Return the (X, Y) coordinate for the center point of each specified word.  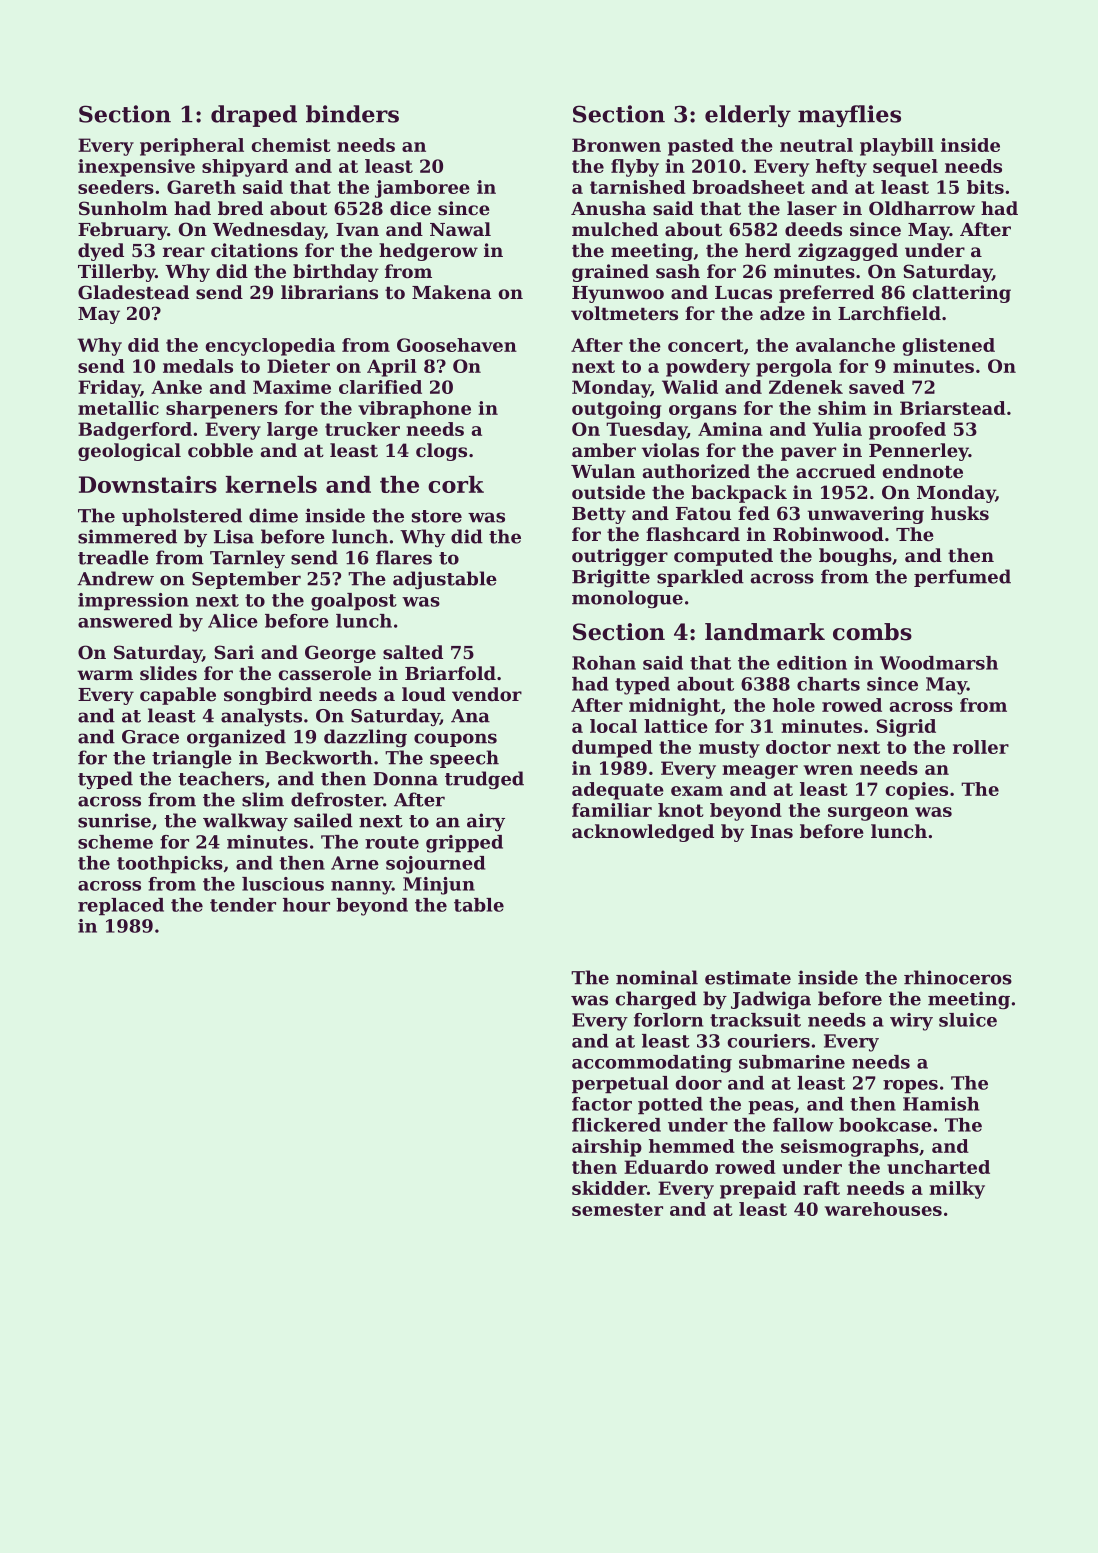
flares (404, 557)
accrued (836, 471)
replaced (121, 906)
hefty (841, 168)
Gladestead (133, 292)
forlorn (668, 1020)
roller (981, 747)
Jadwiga (771, 1000)
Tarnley (247, 559)
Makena (451, 292)
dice (410, 208)
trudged (484, 780)
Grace (150, 737)
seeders (116, 187)
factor (602, 1104)
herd (768, 250)
